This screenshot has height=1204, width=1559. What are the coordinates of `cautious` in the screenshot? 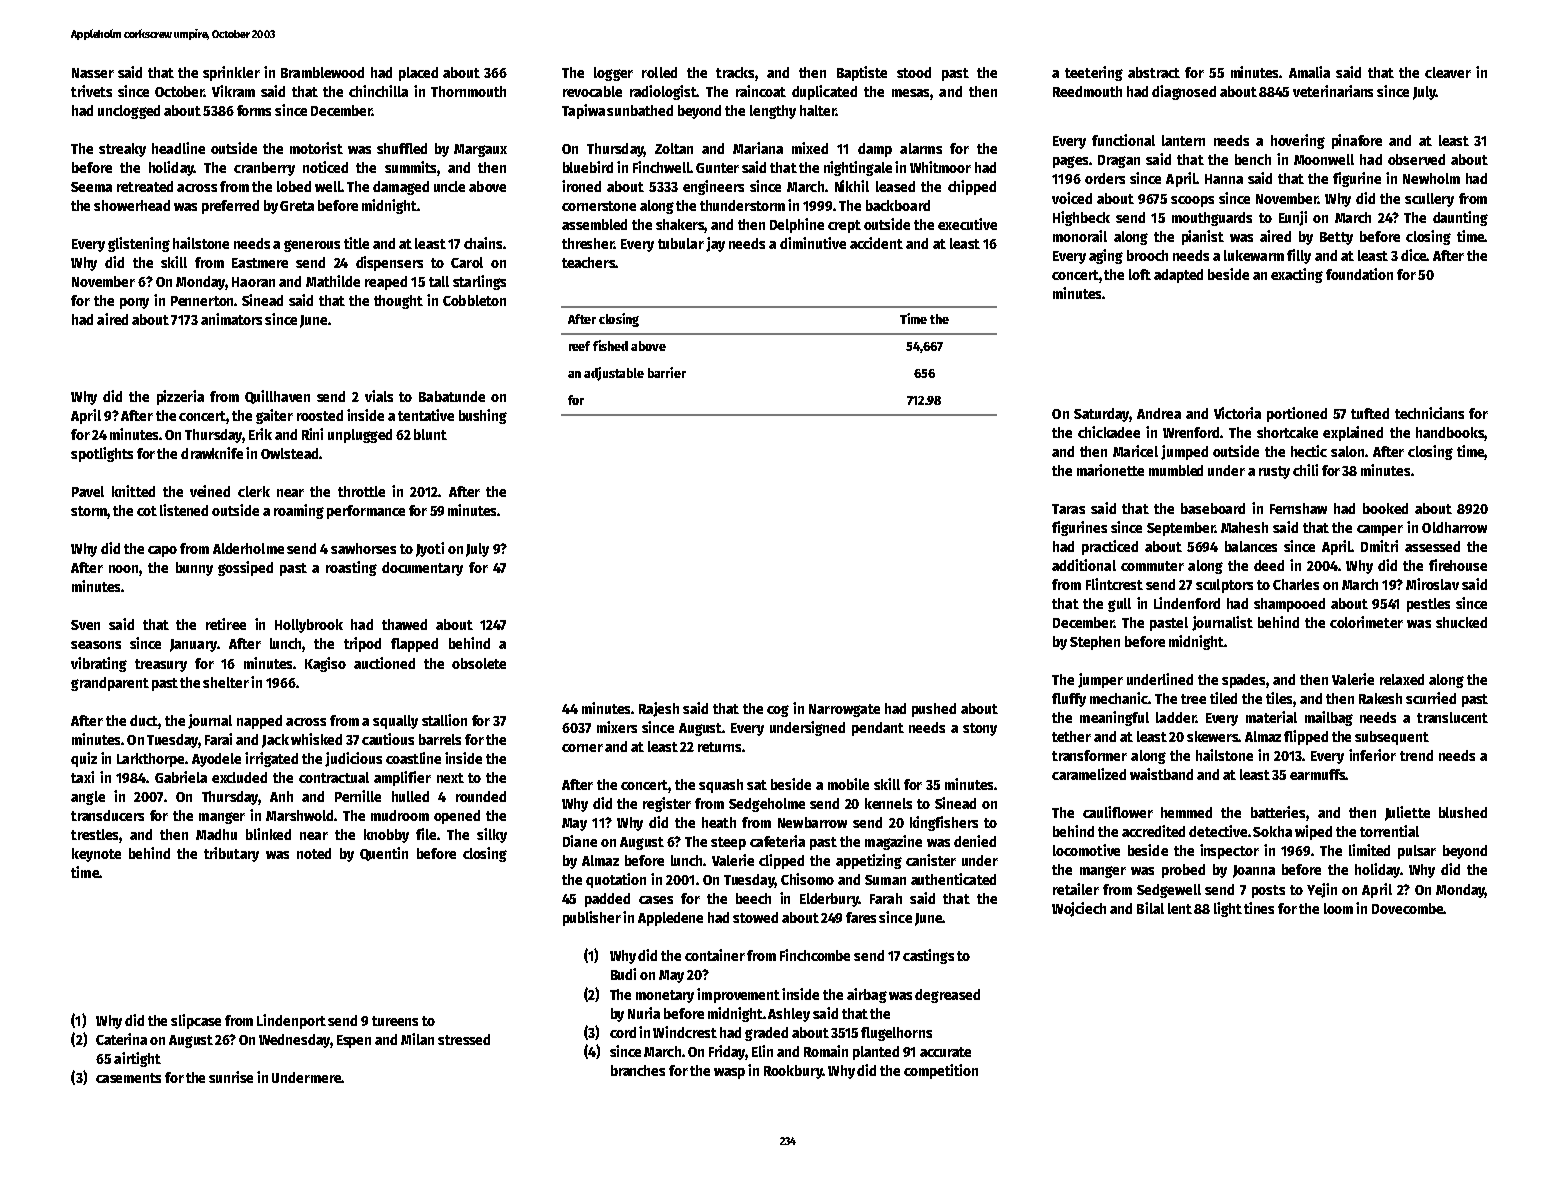 It's located at (388, 739).
